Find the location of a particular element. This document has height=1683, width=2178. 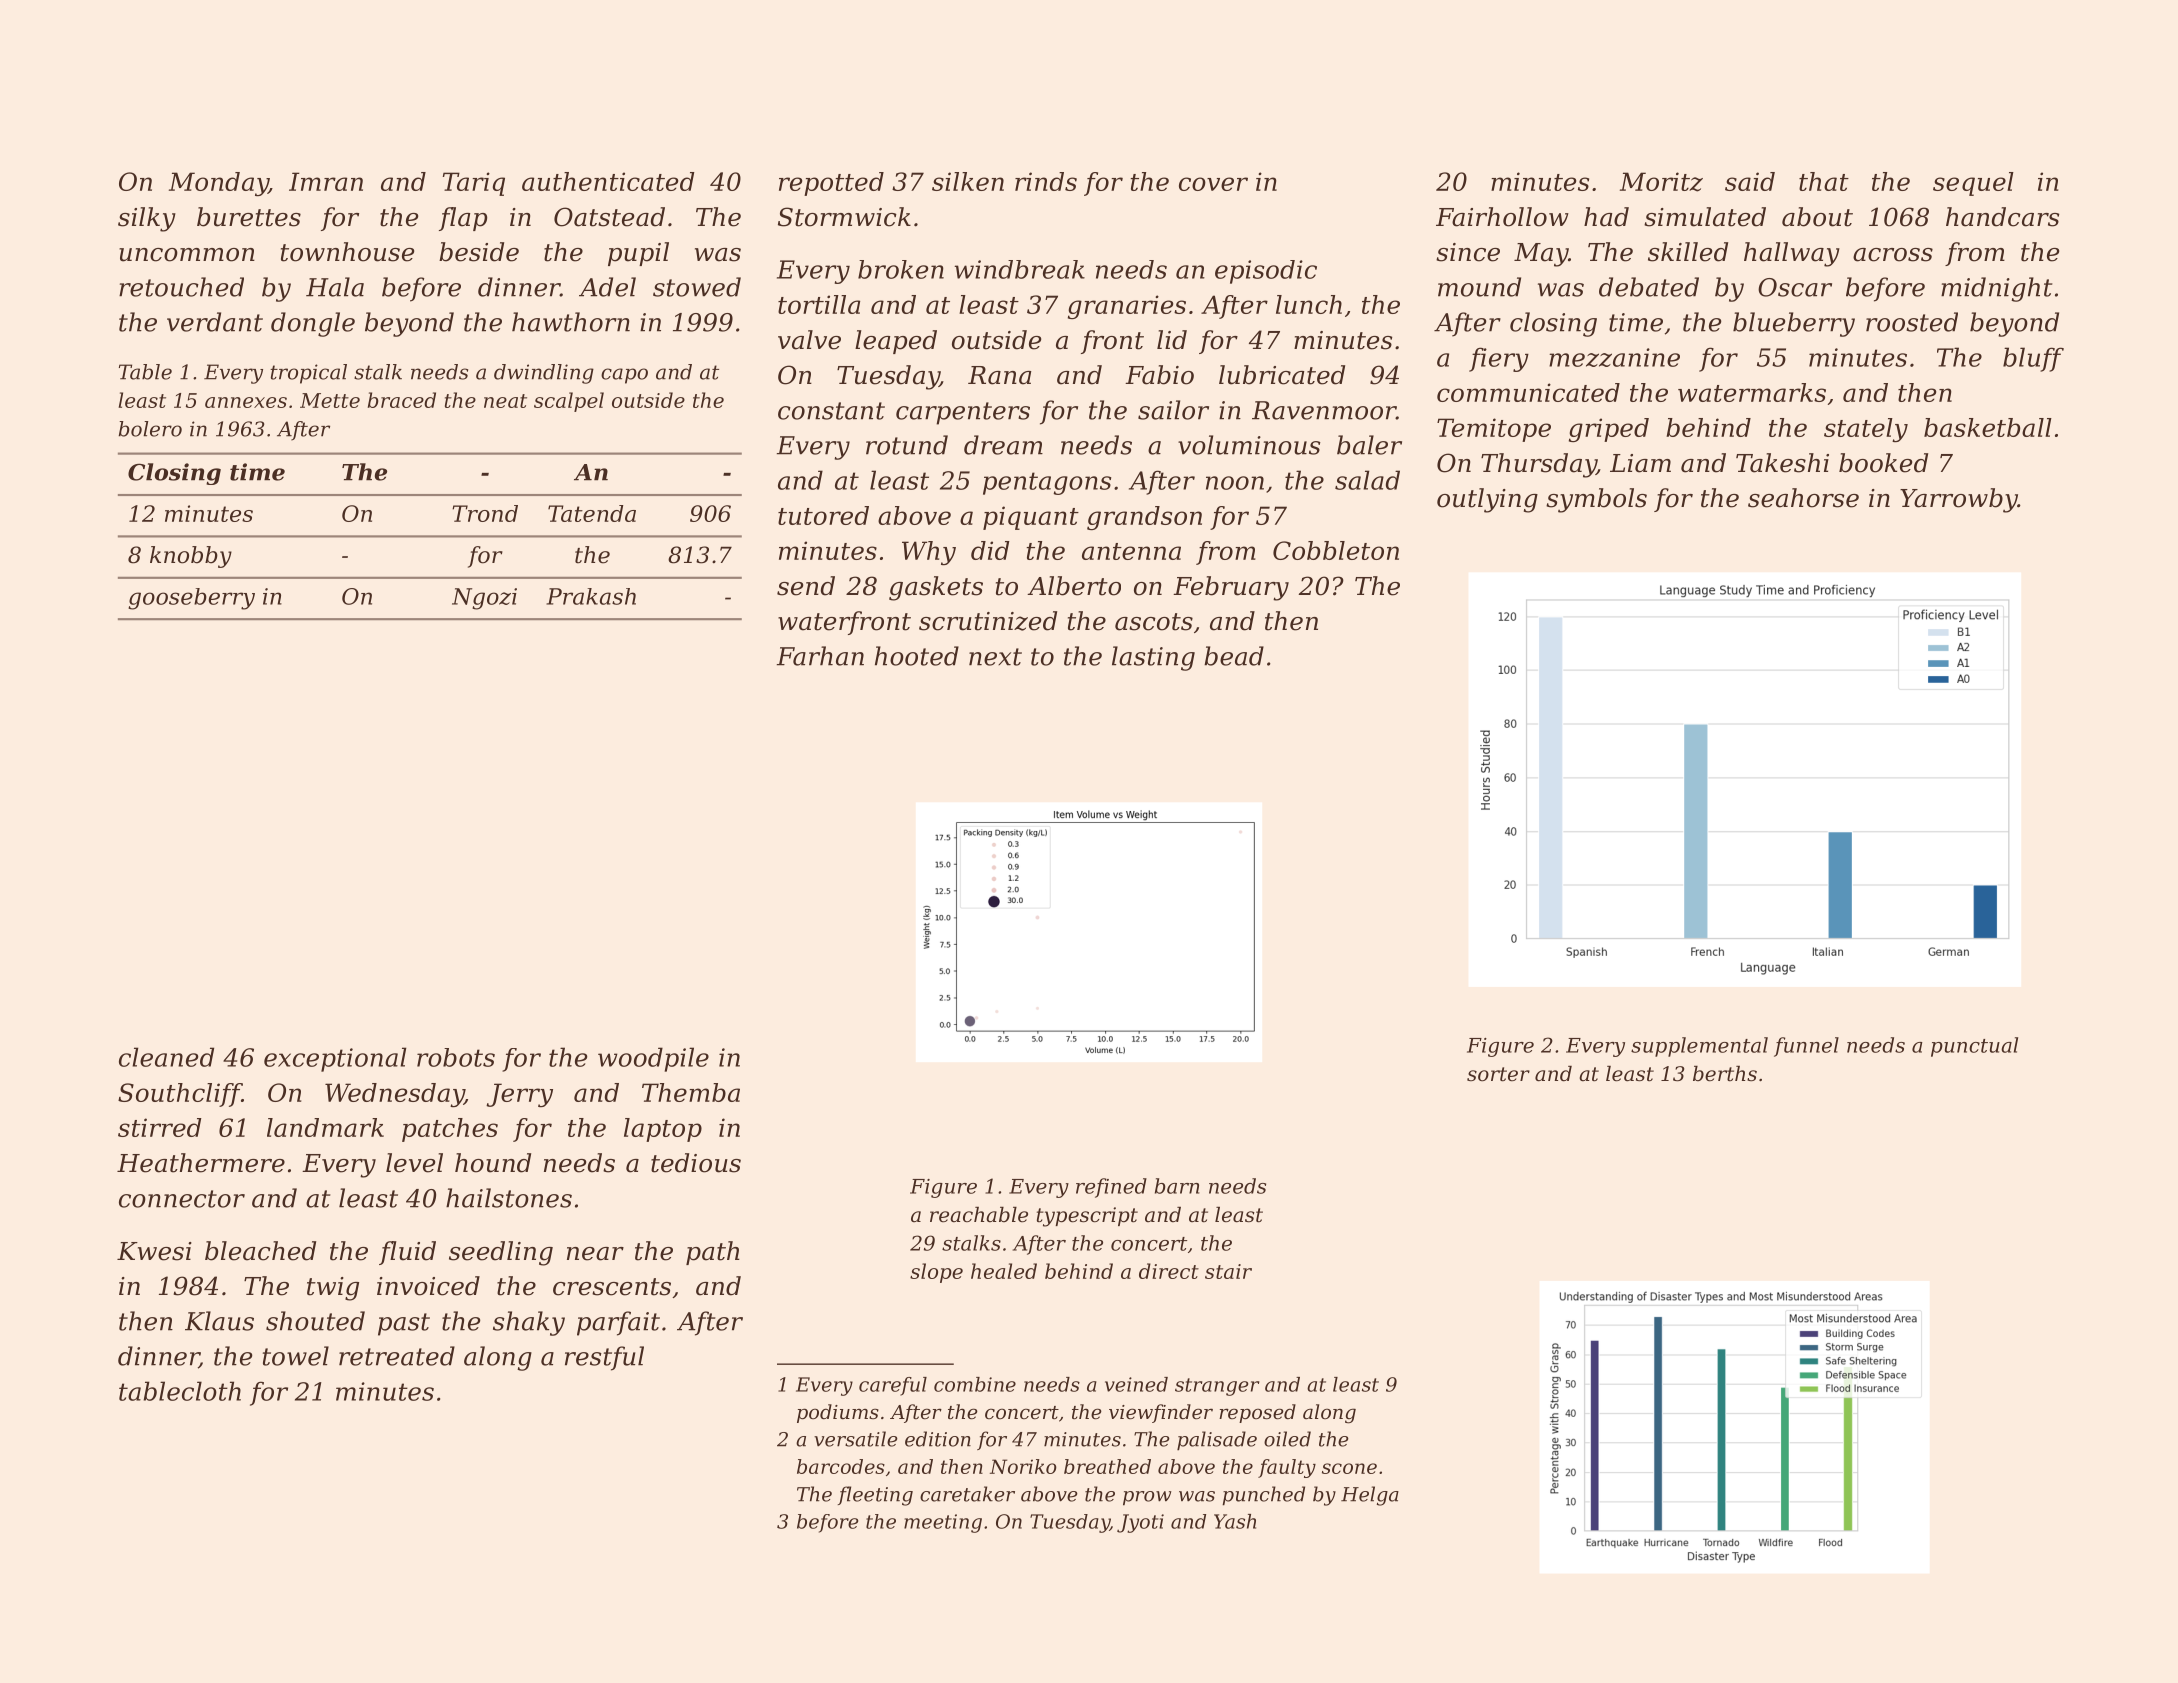

antenna is located at coordinates (1131, 551).
